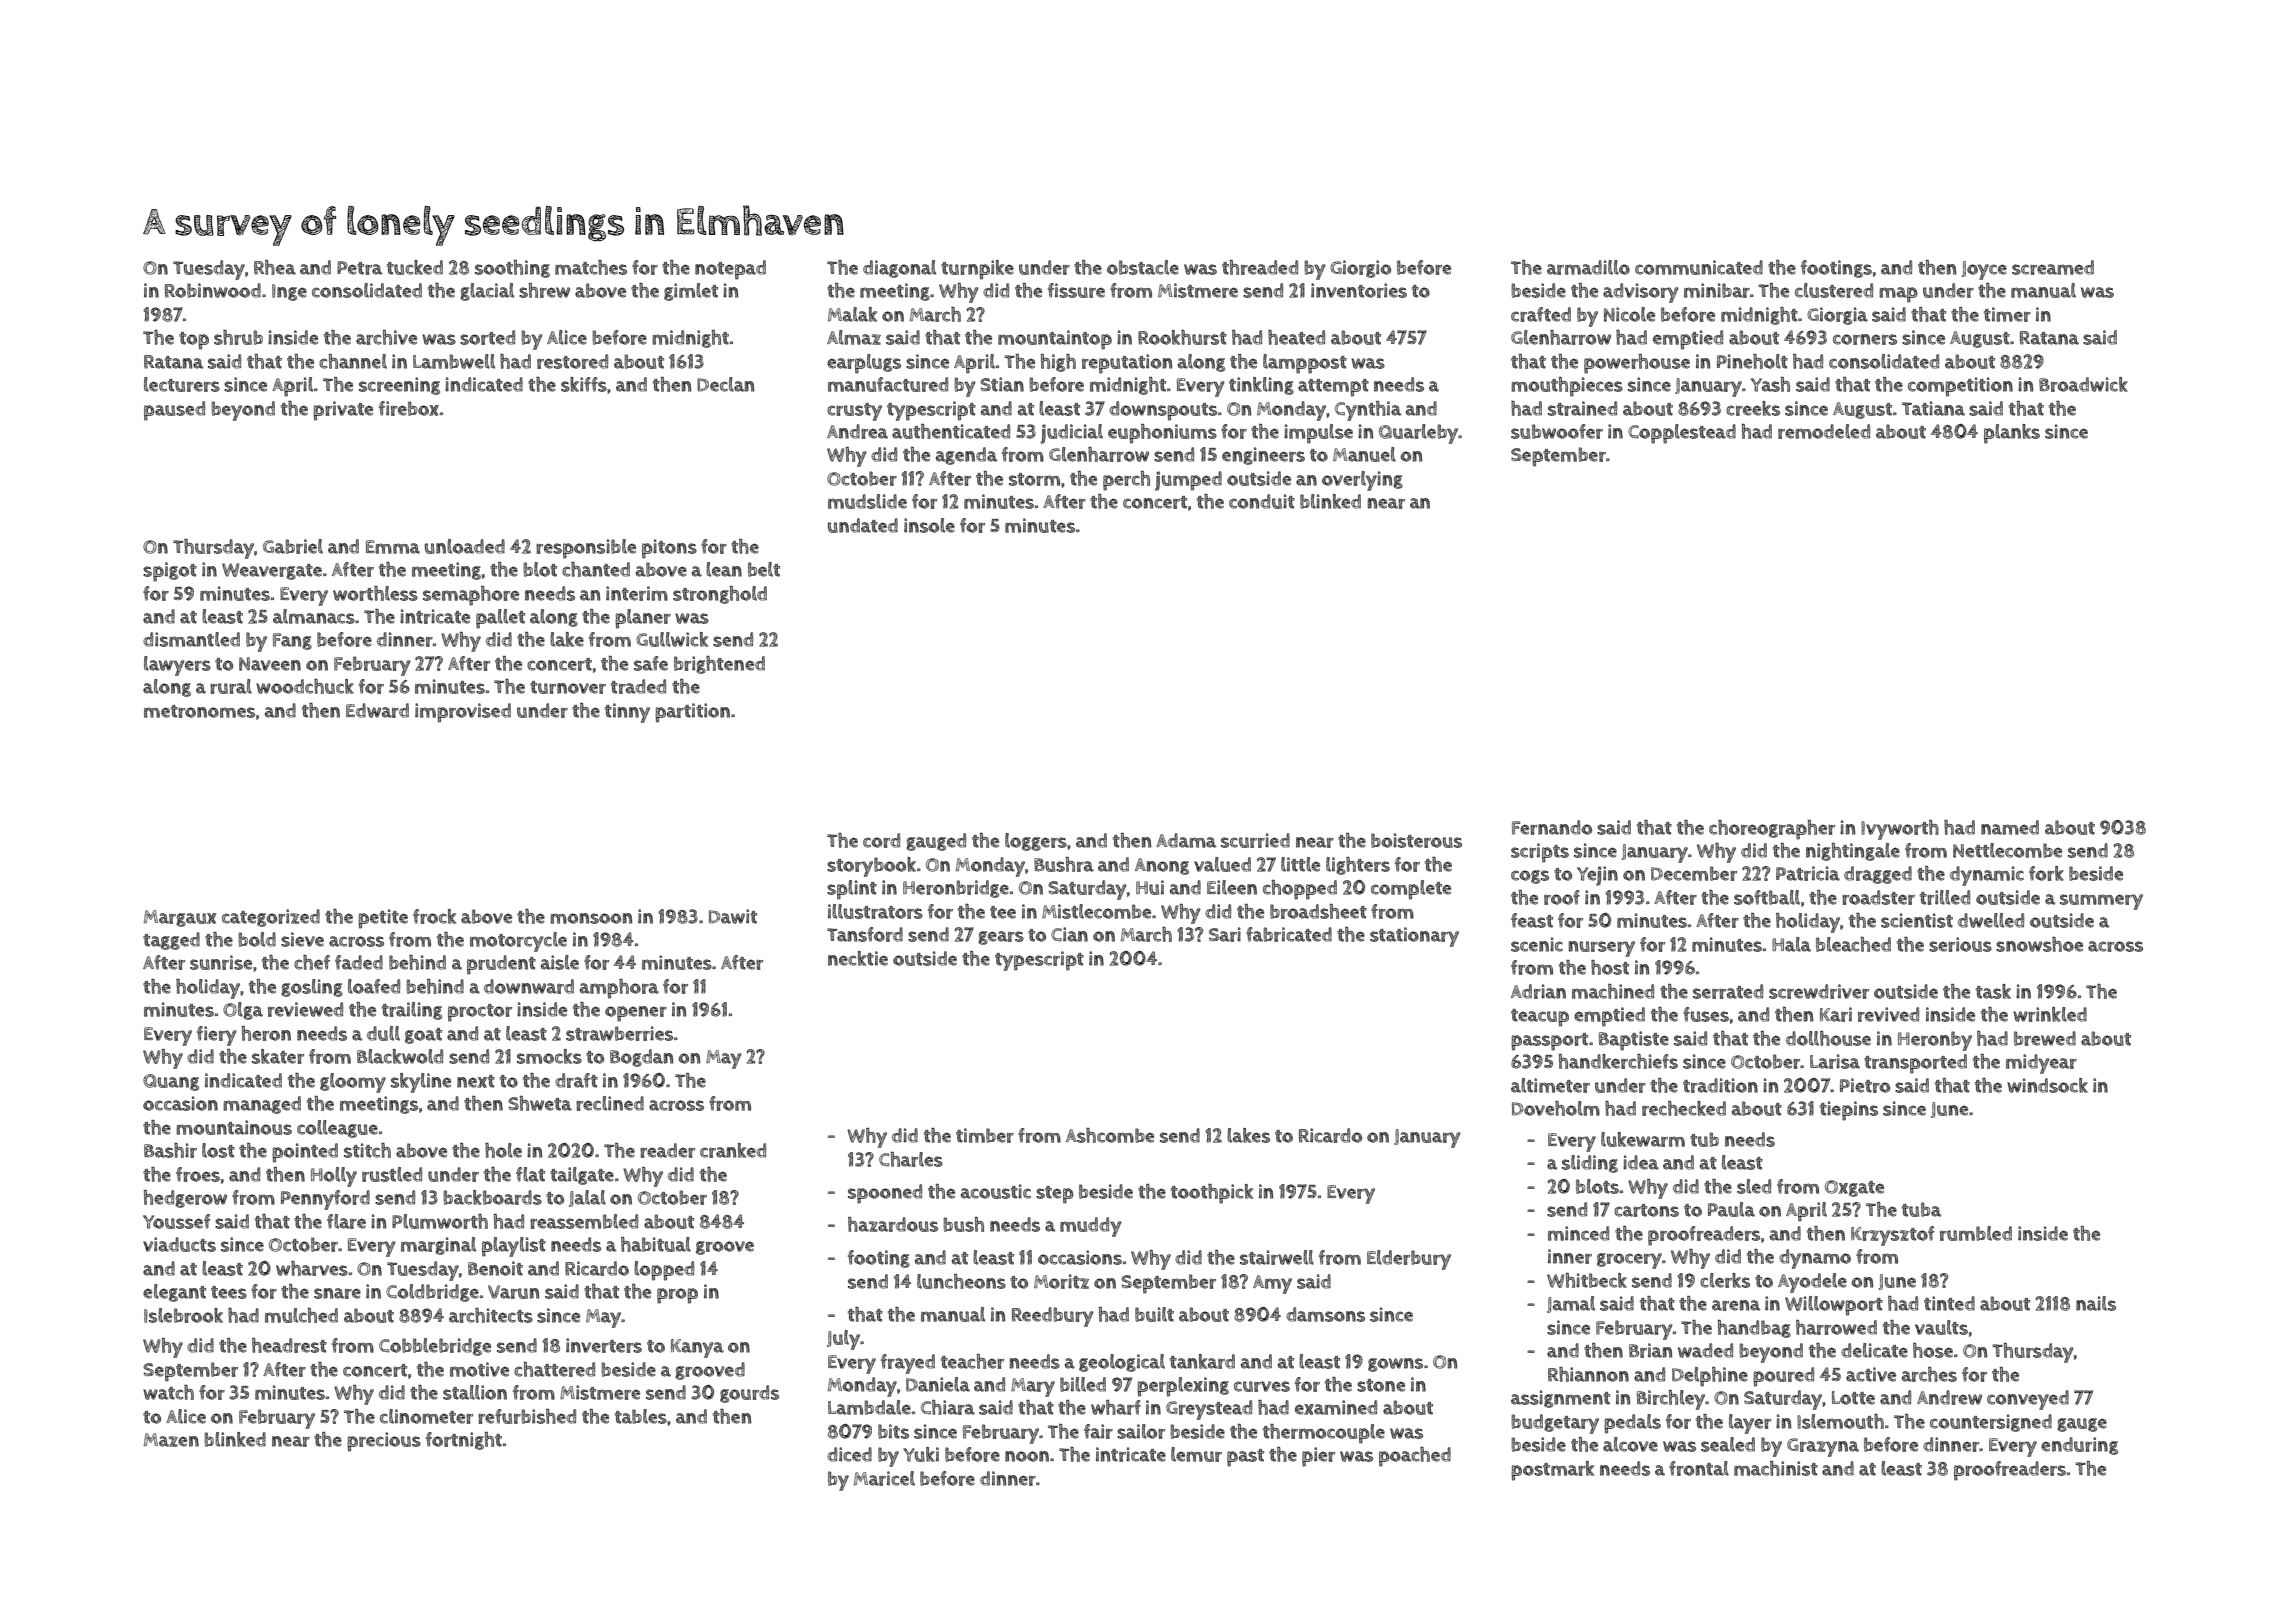  I want to click on Mazen, so click(171, 1440).
